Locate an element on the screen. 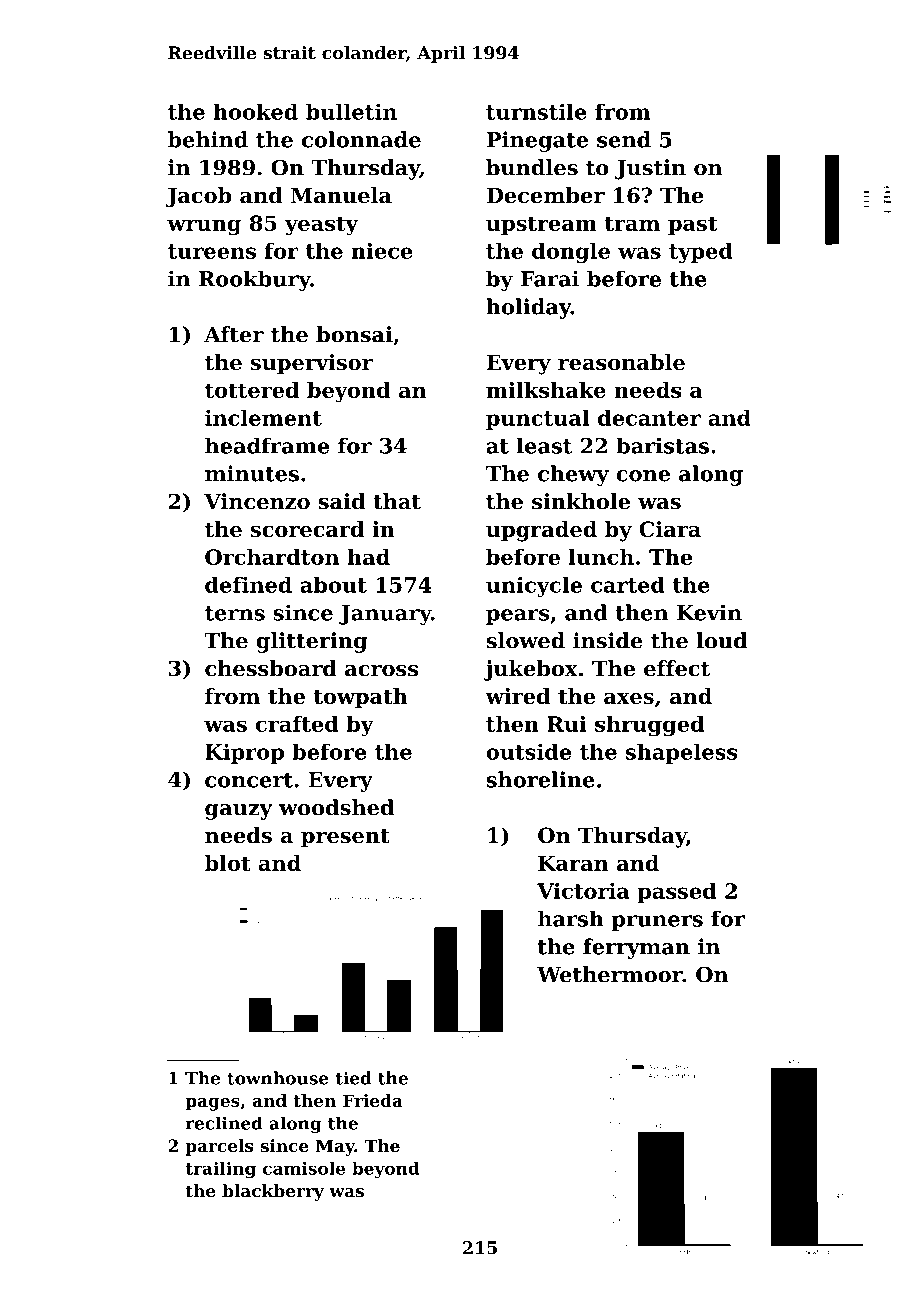  tottered is located at coordinates (252, 390).
